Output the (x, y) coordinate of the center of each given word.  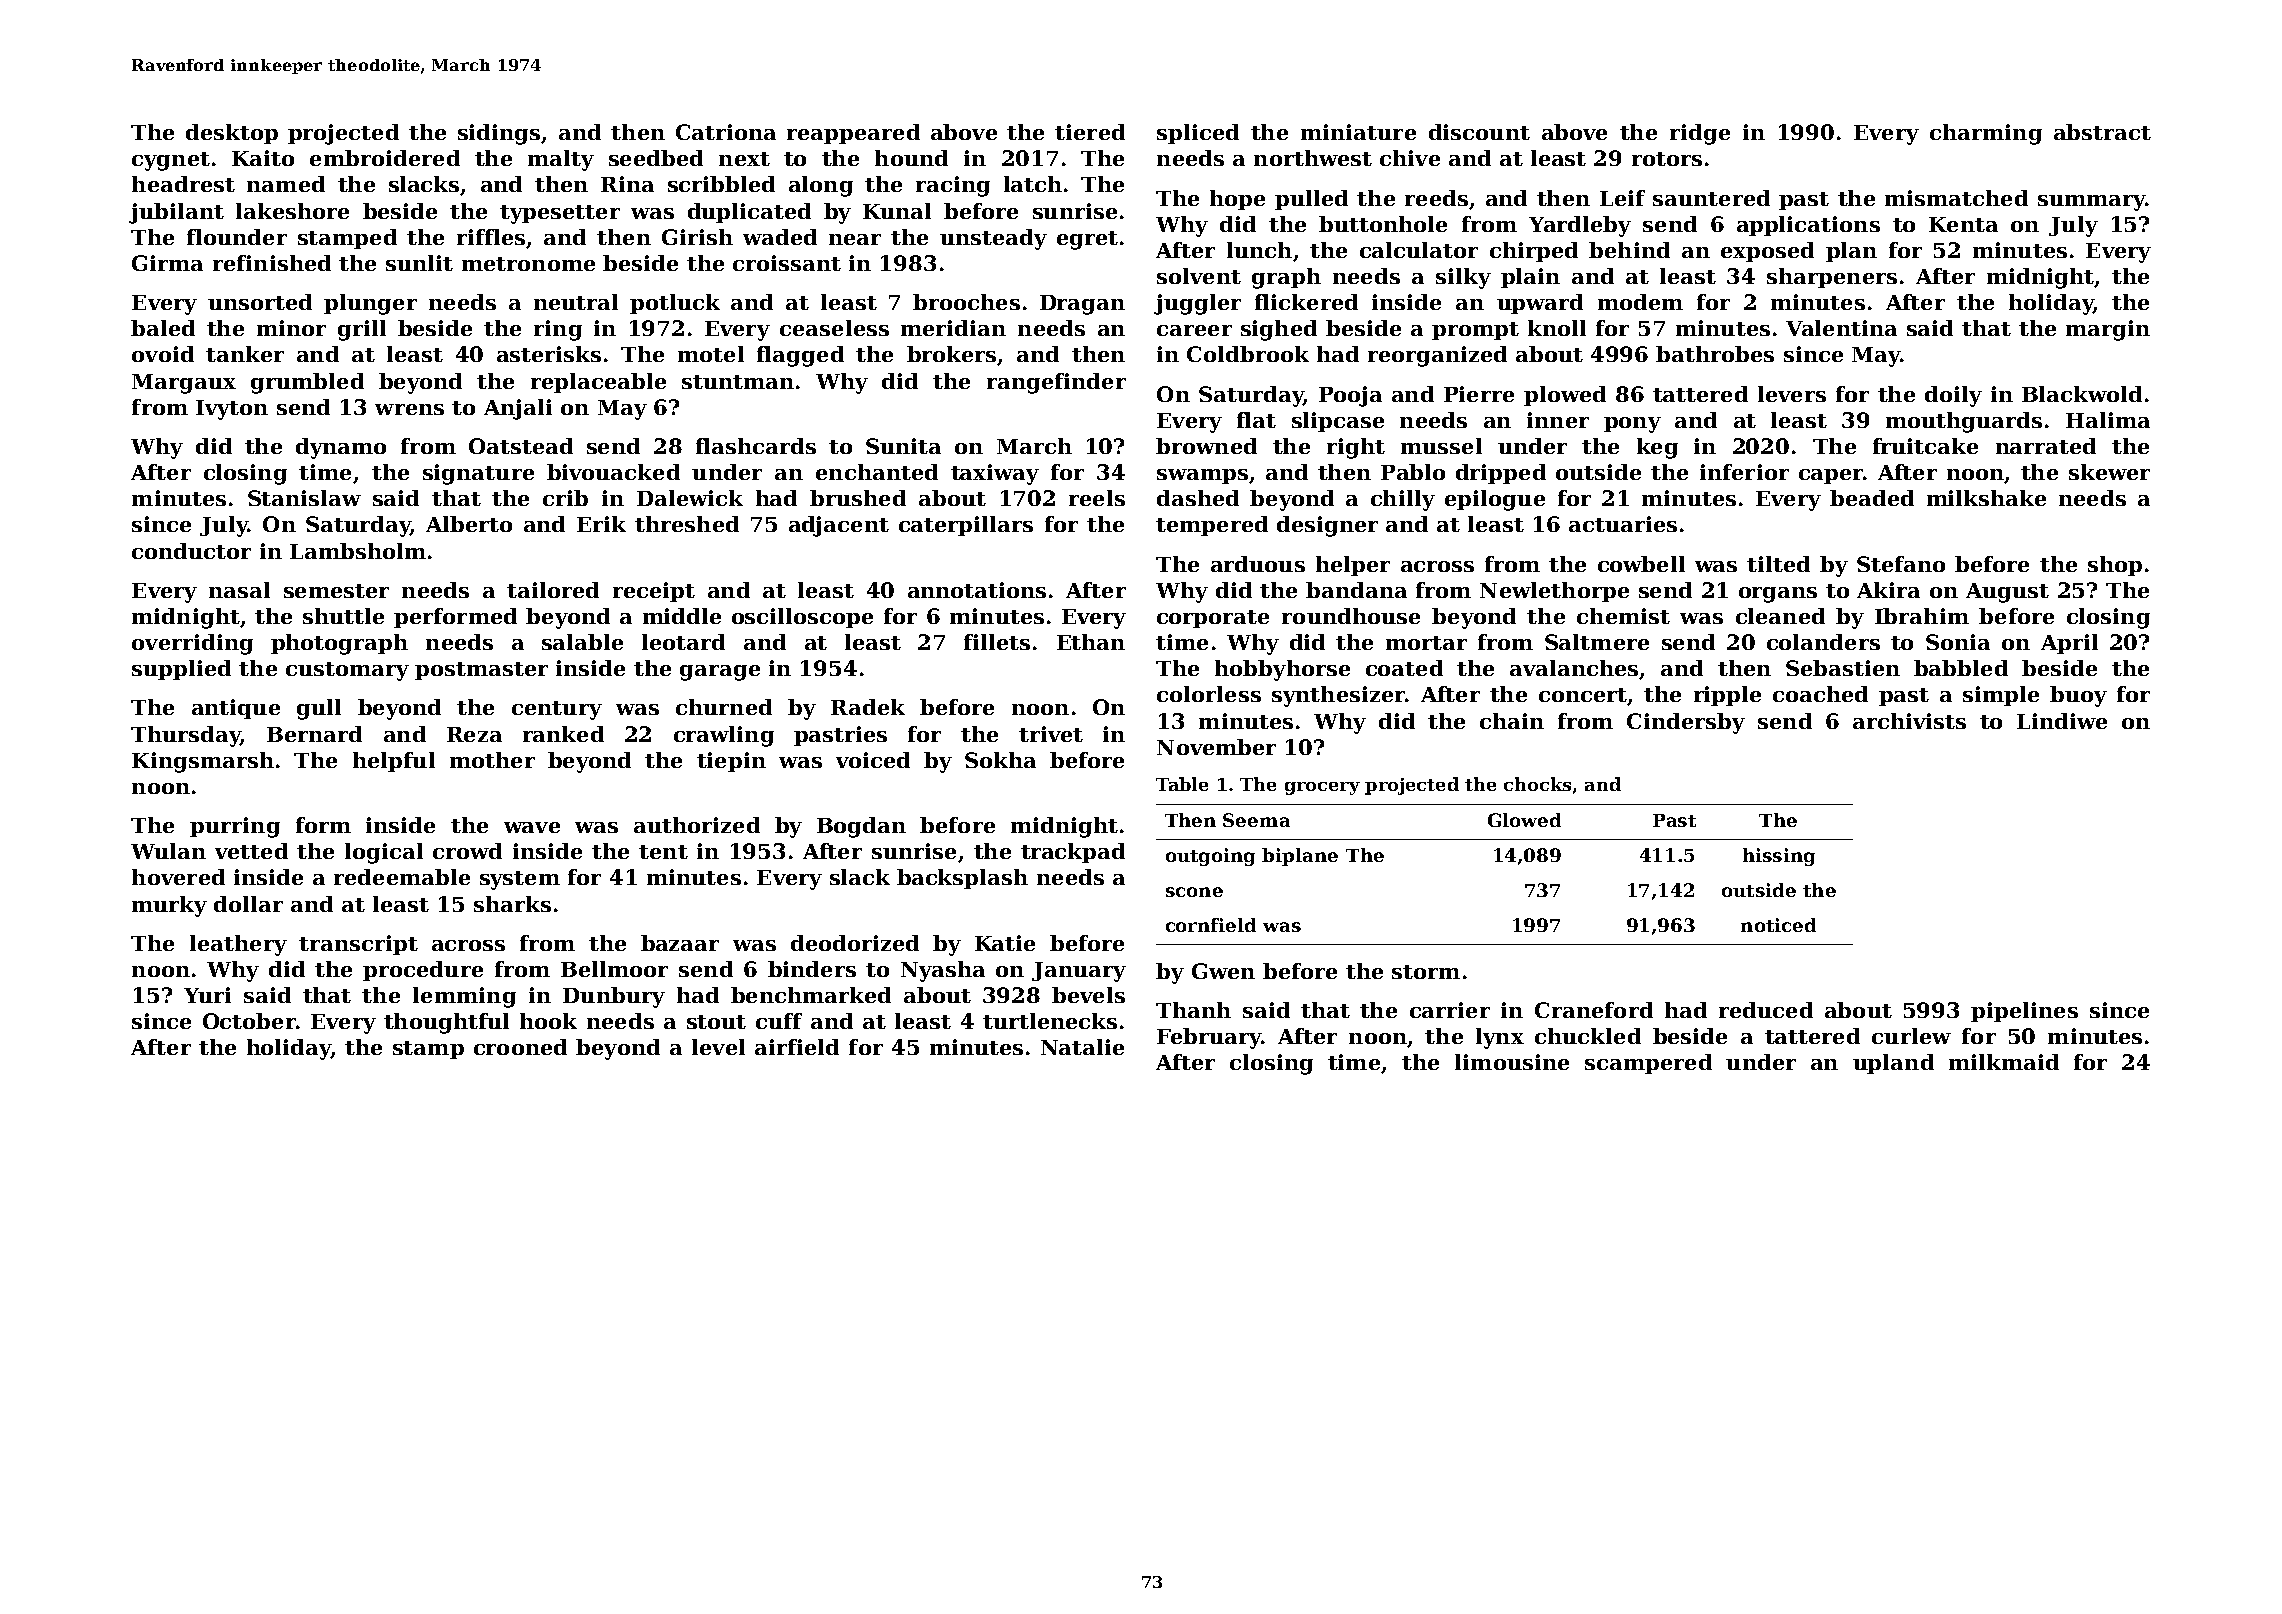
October (249, 1021)
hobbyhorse (1282, 670)
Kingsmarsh (203, 762)
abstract (2102, 132)
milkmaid (2004, 1062)
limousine (1512, 1062)
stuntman (738, 382)
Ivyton (232, 410)
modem (1640, 302)
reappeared (853, 134)
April (2069, 644)
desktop (232, 134)
